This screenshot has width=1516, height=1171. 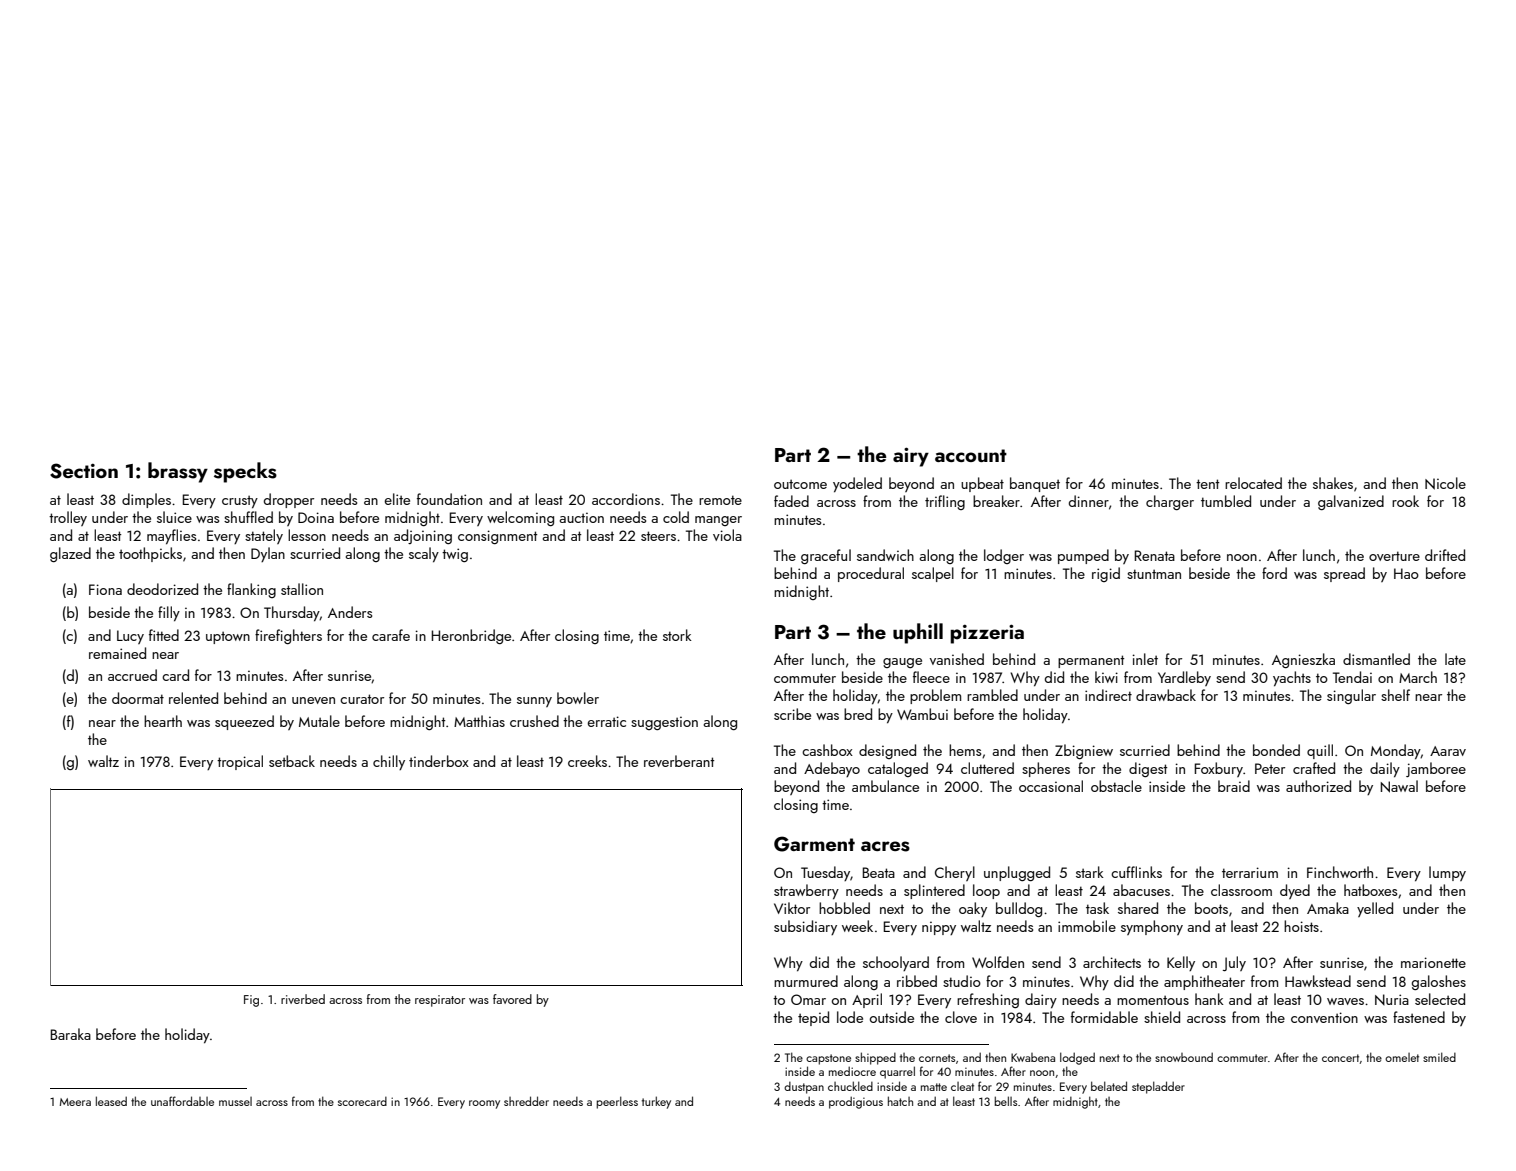 I want to click on creeks, so click(x=587, y=761).
